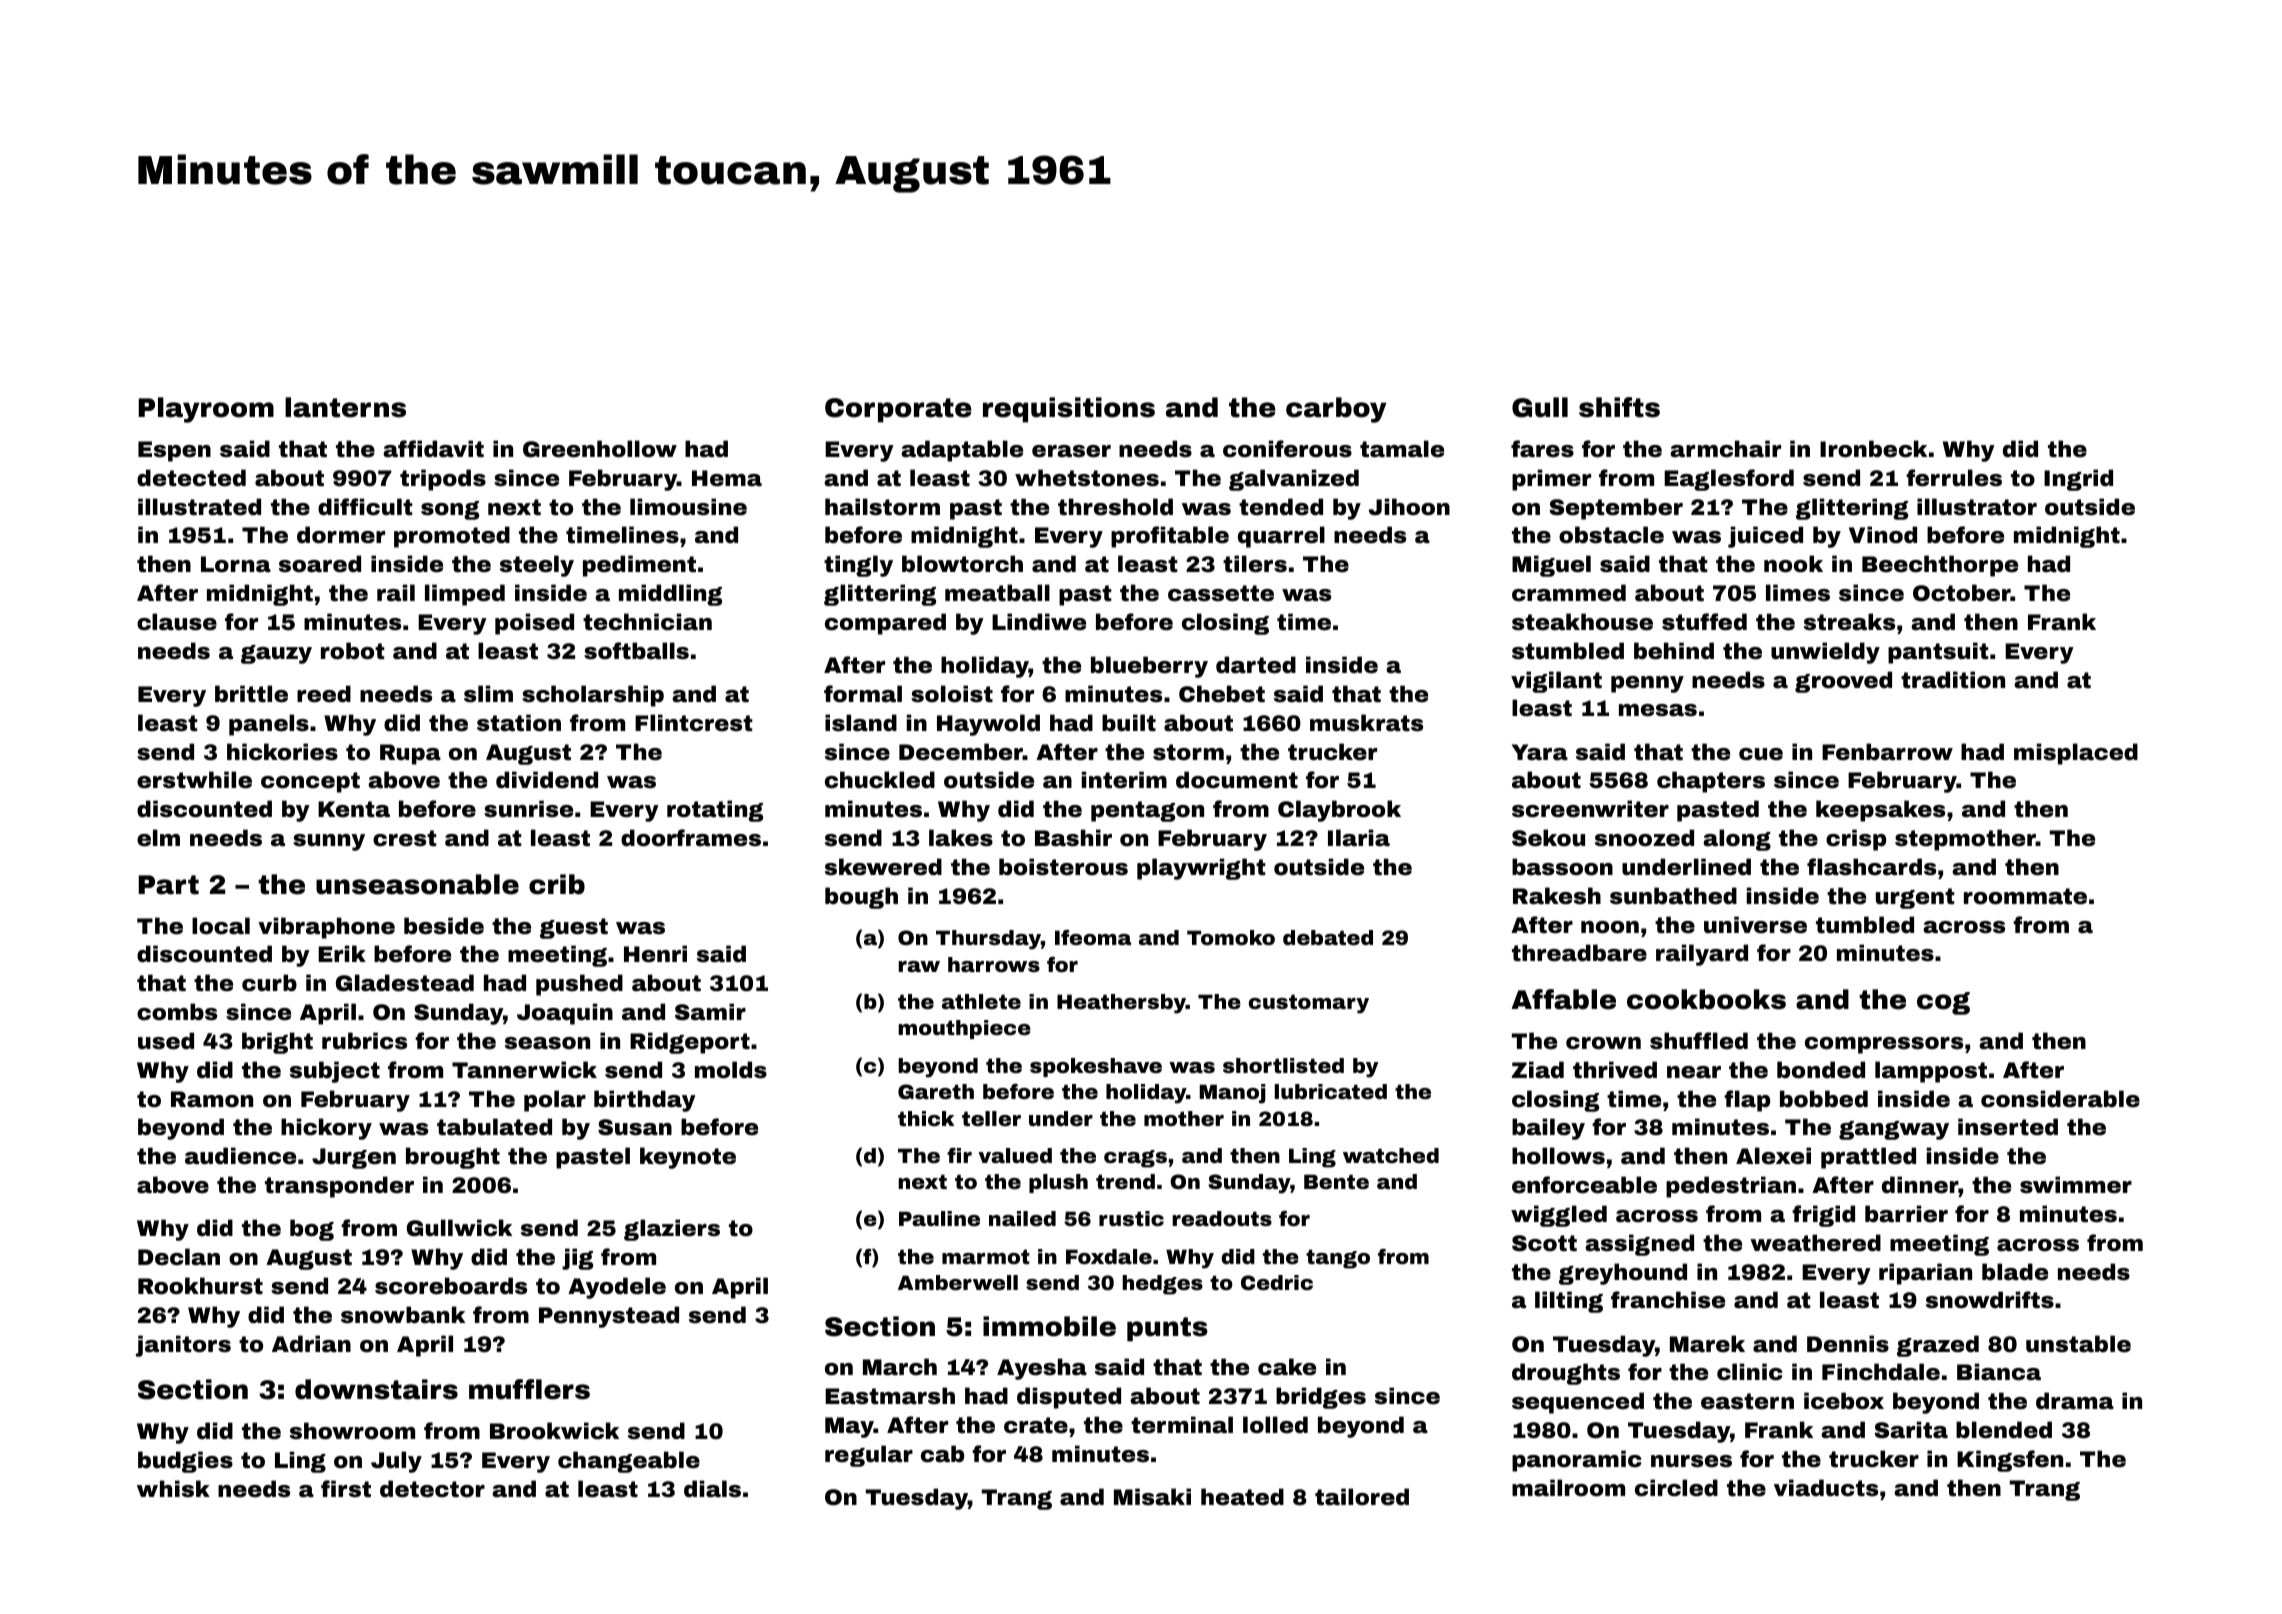 The width and height of the screenshot is (2282, 1614). I want to click on Ingrid, so click(2078, 480).
